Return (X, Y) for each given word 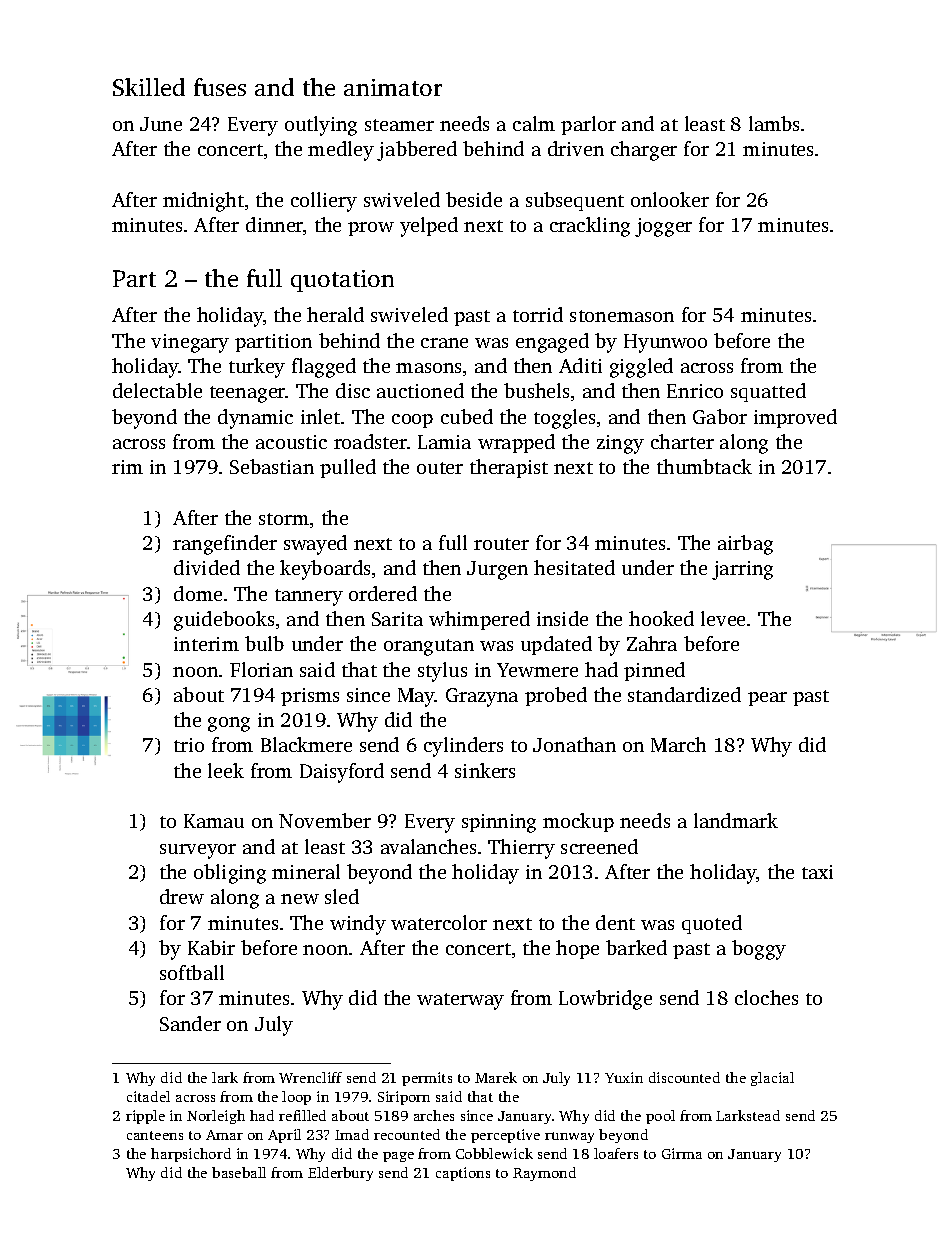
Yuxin (624, 1077)
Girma (682, 1153)
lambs (774, 123)
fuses (220, 87)
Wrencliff (310, 1077)
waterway (460, 1001)
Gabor (720, 416)
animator (393, 87)
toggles (564, 419)
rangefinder (225, 545)
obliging (230, 874)
